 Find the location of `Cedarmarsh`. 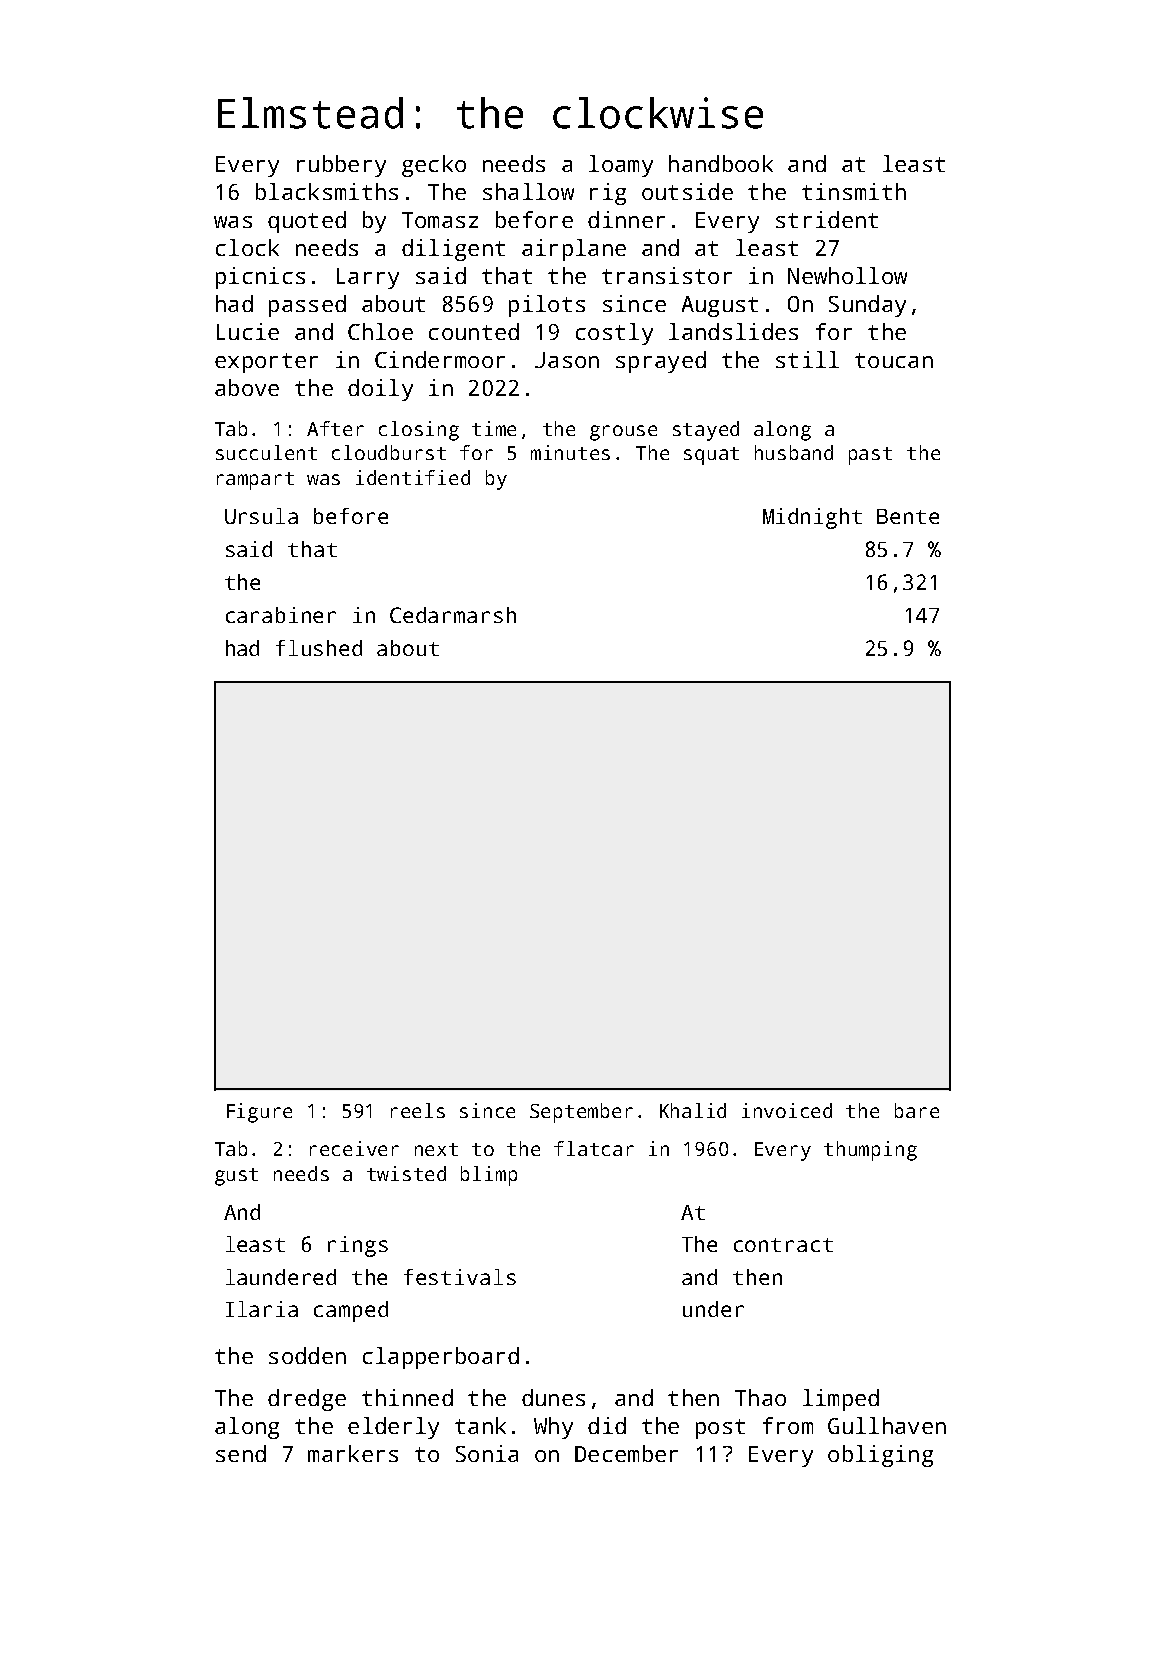

Cedarmarsh is located at coordinates (453, 615).
